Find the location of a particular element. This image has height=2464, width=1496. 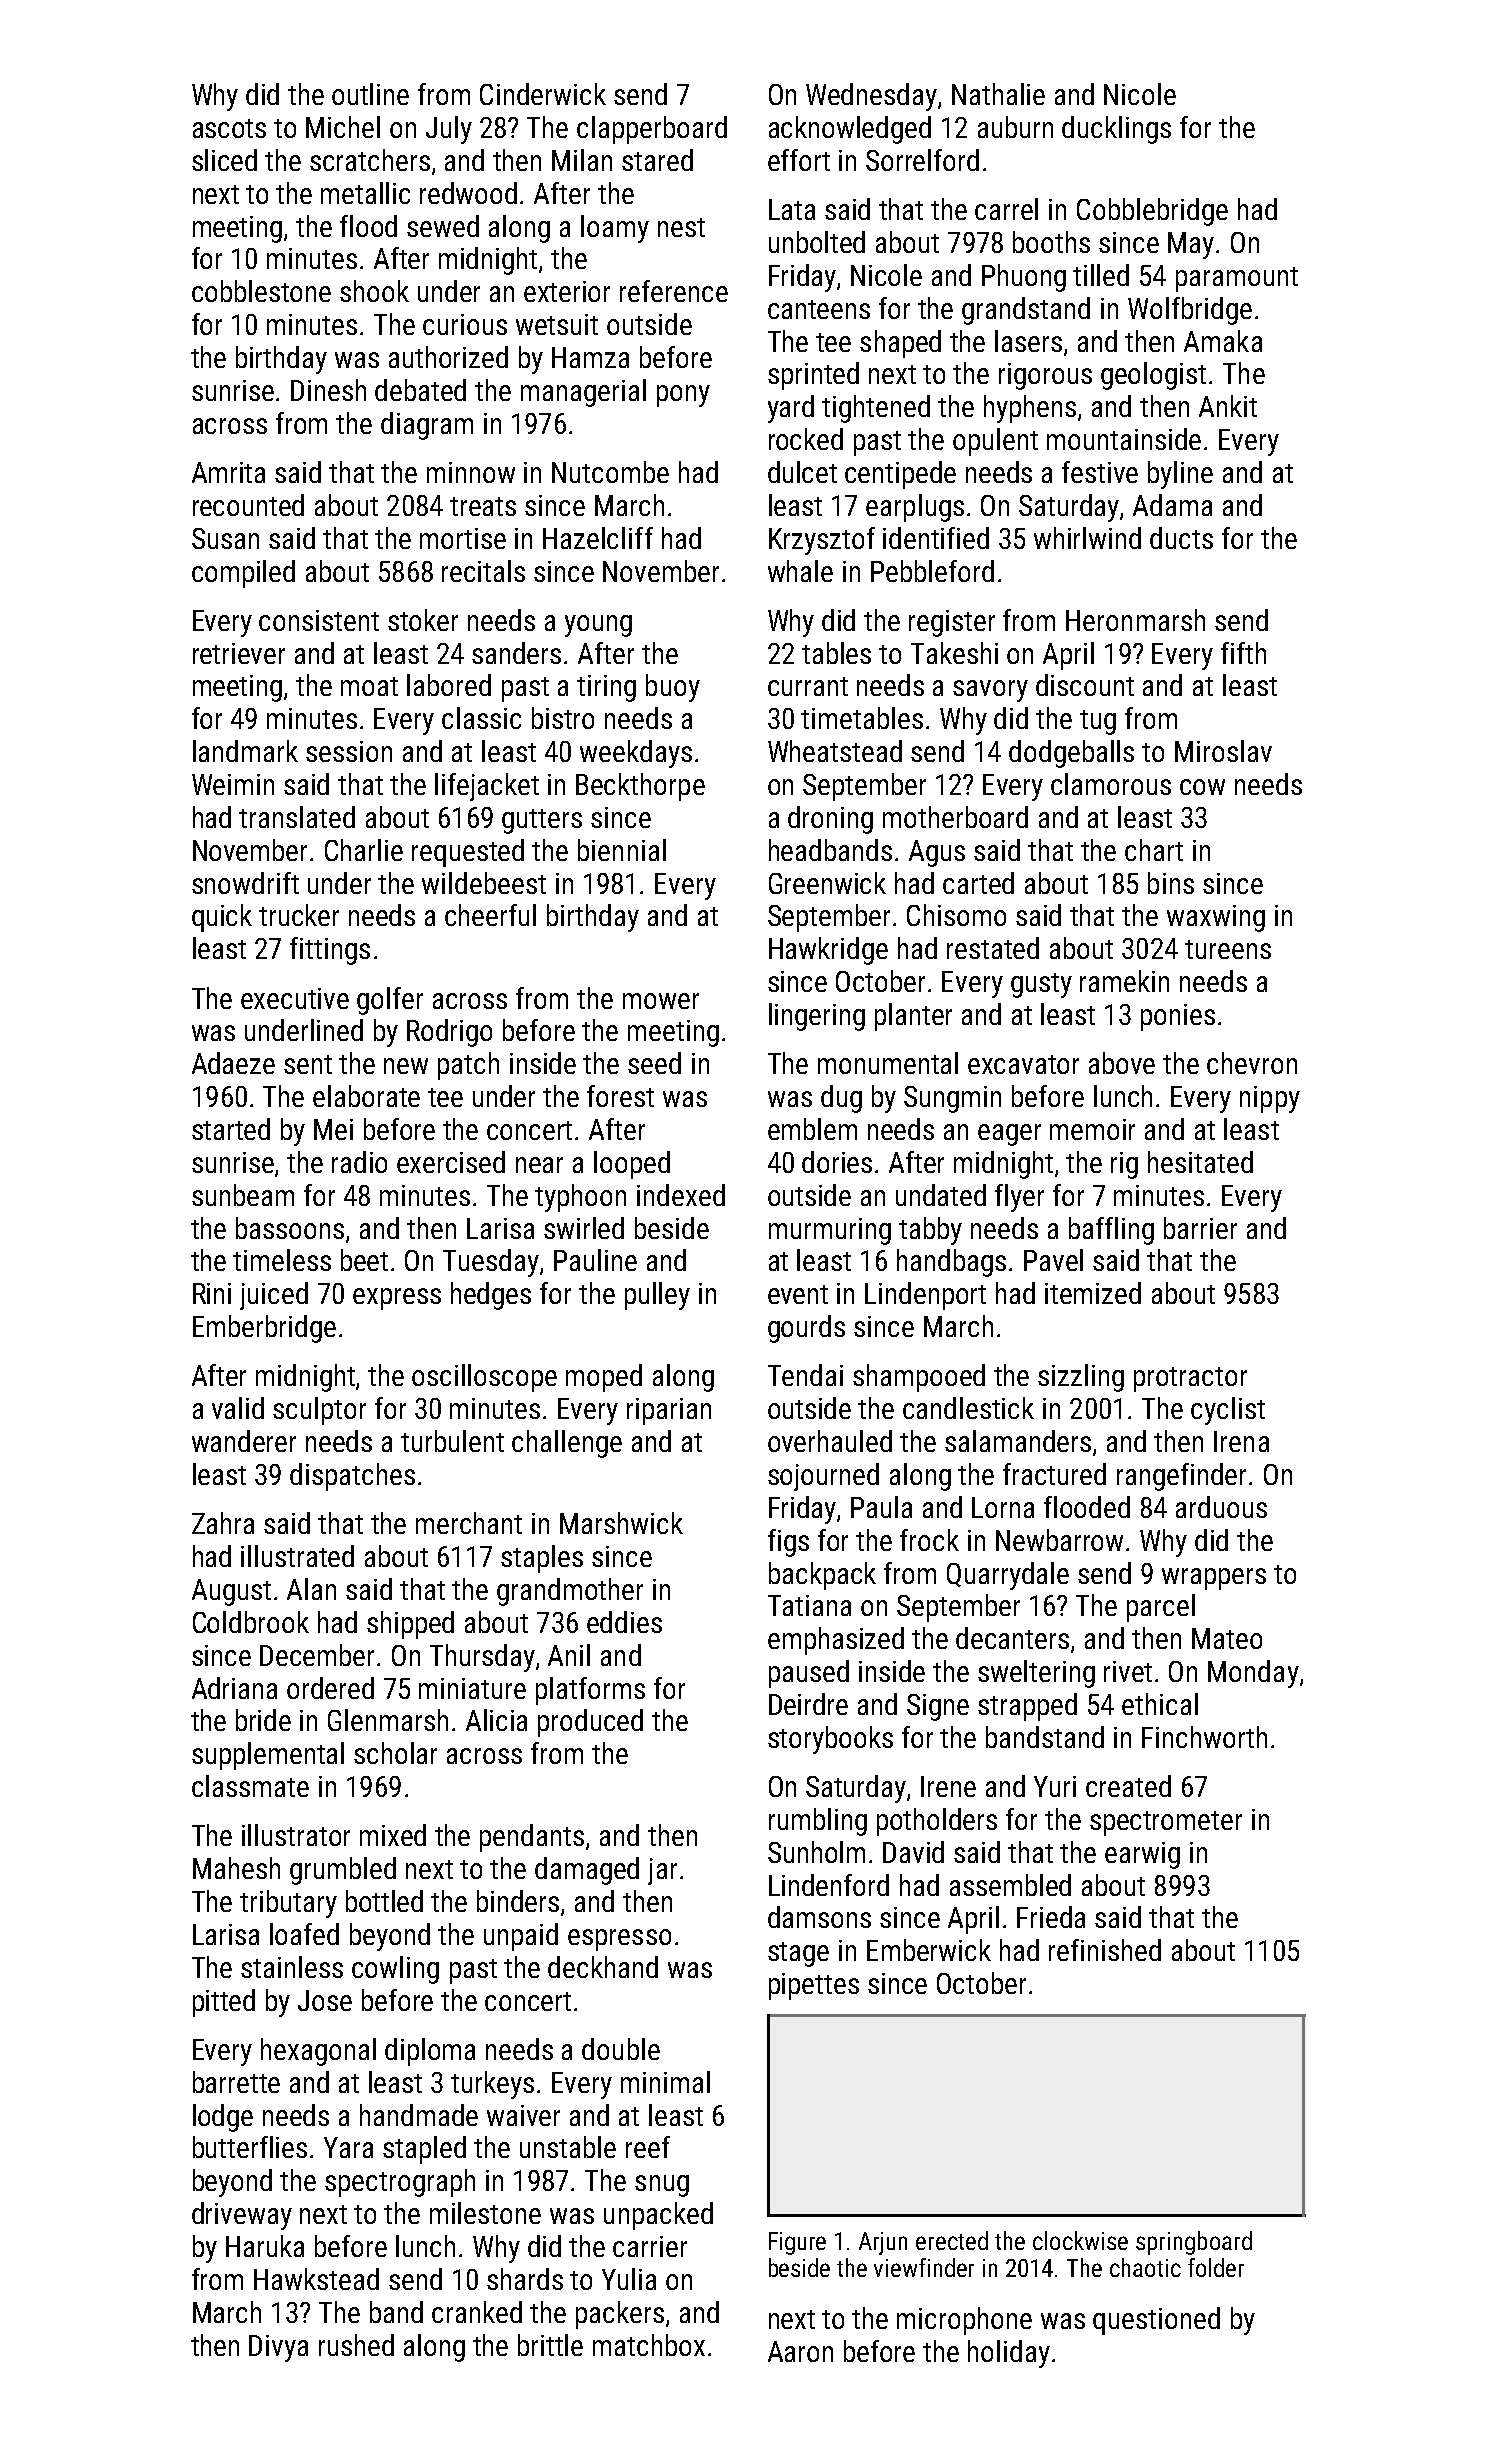

hexagonal is located at coordinates (318, 2052).
